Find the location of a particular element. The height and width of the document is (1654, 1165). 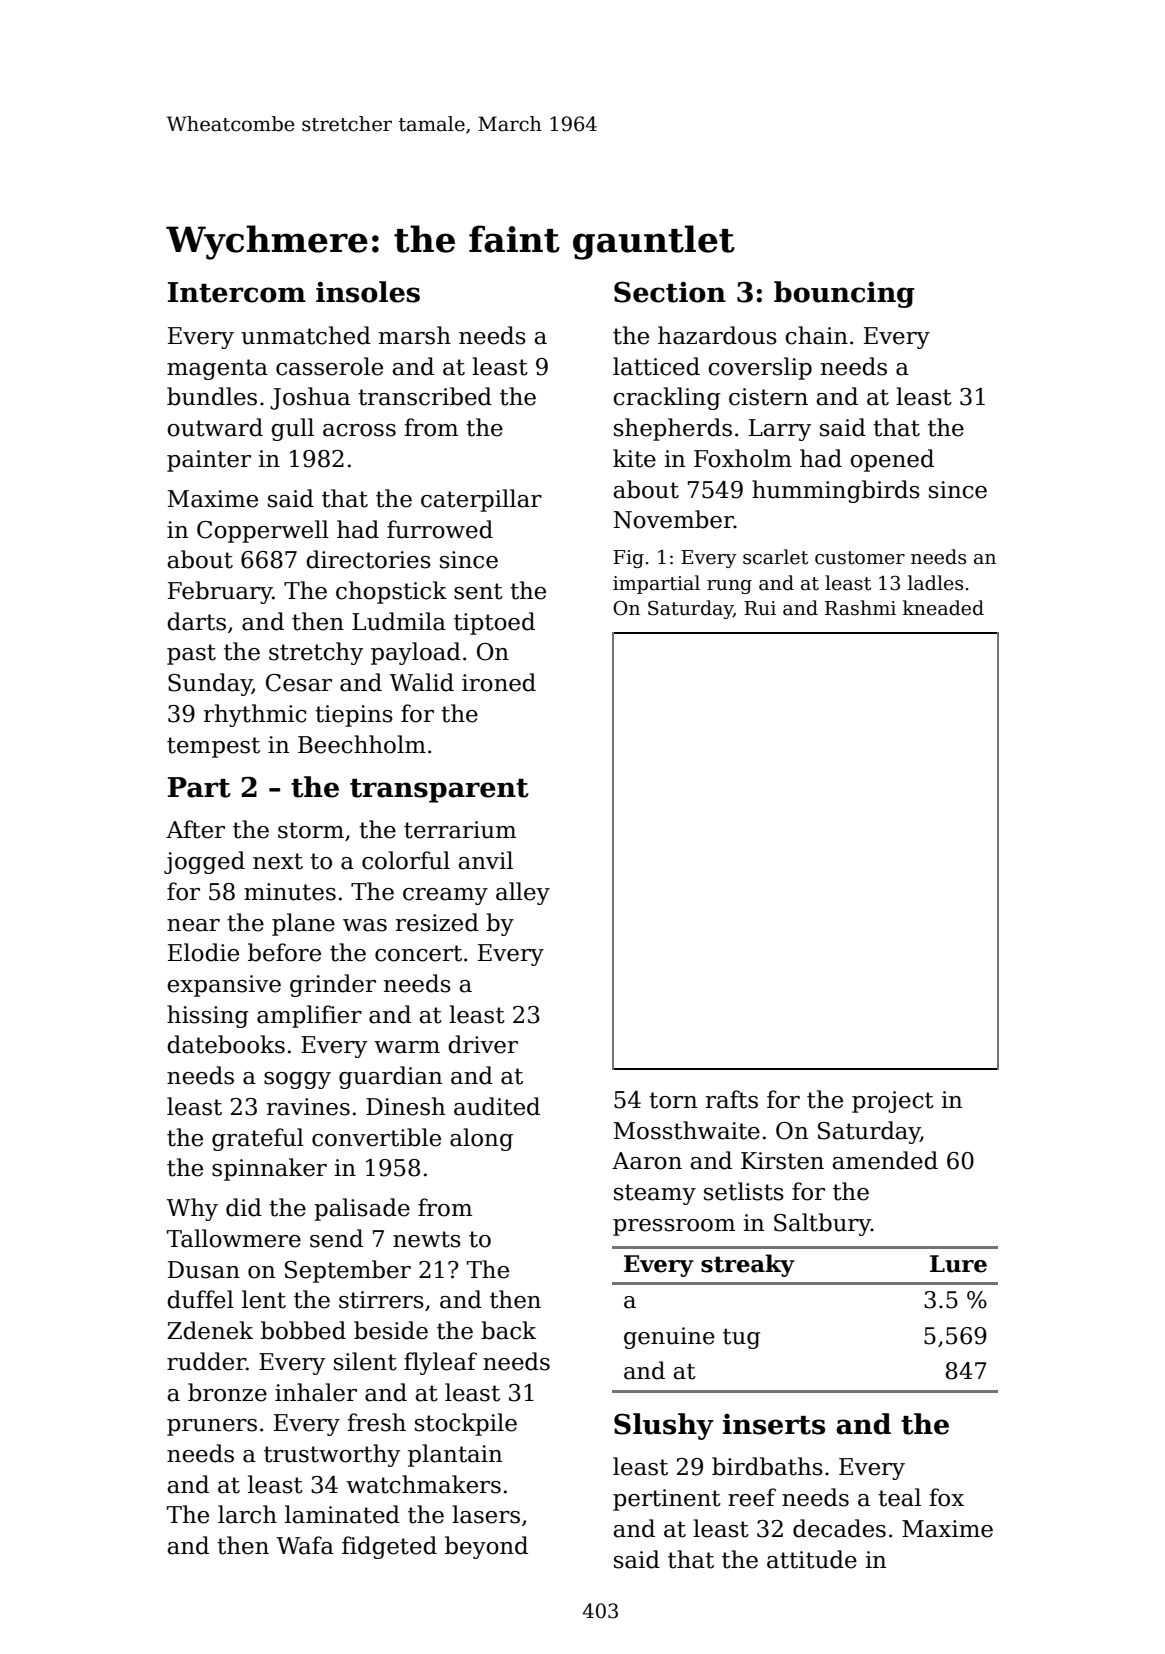

trustworthy is located at coordinates (332, 1455).
